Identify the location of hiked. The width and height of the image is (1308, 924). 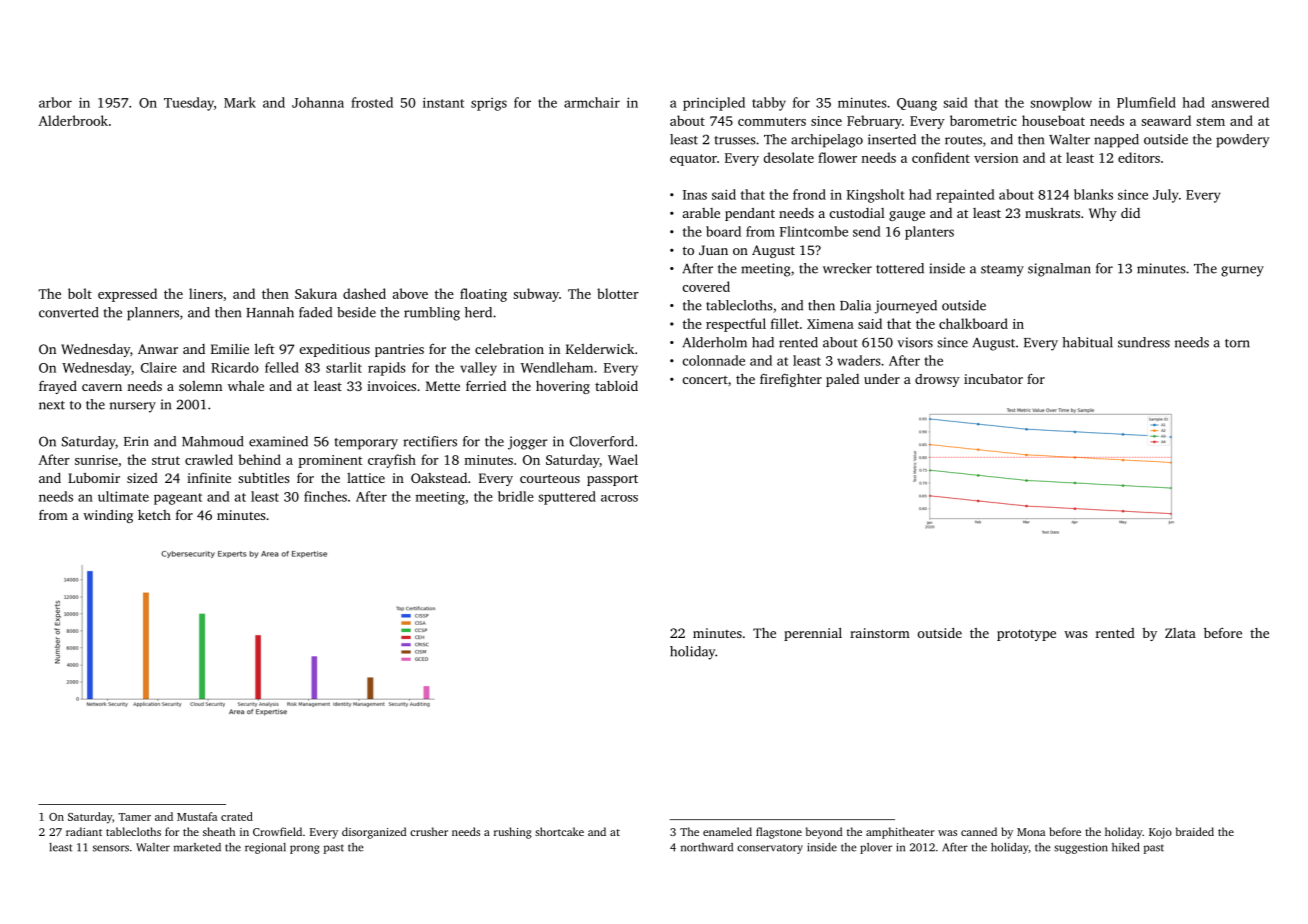
(1125, 847).
